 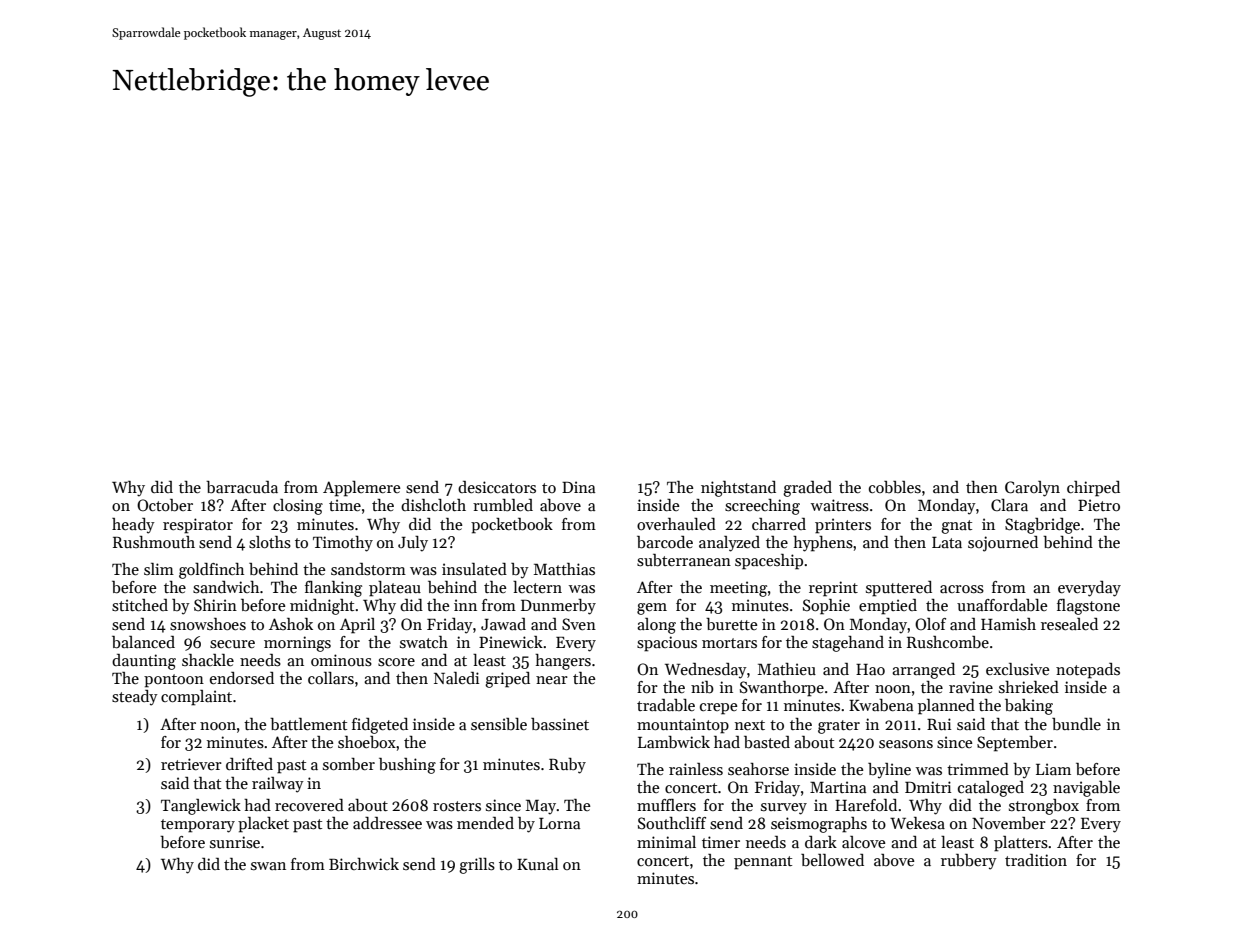 I want to click on sunrise, so click(x=235, y=842).
